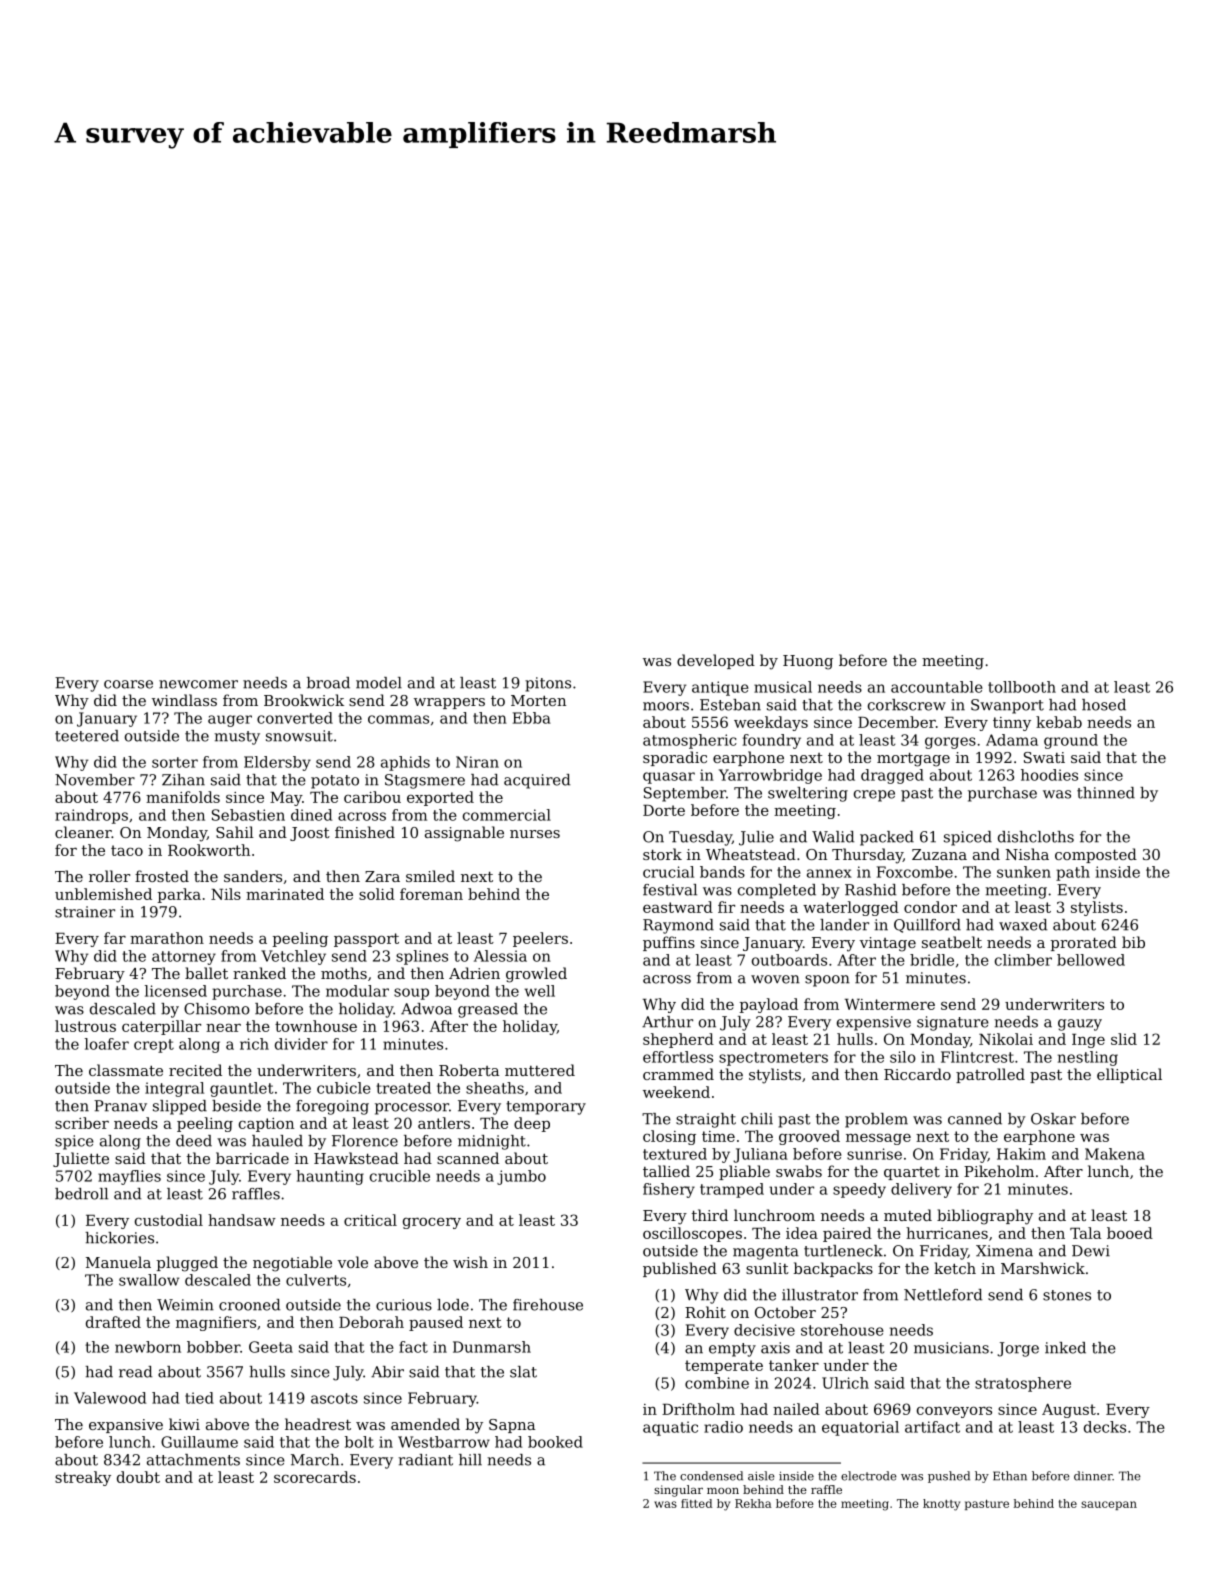 The width and height of the document is (1229, 1590). What do you see at coordinates (315, 1477) in the document?
I see `scorecards` at bounding box center [315, 1477].
